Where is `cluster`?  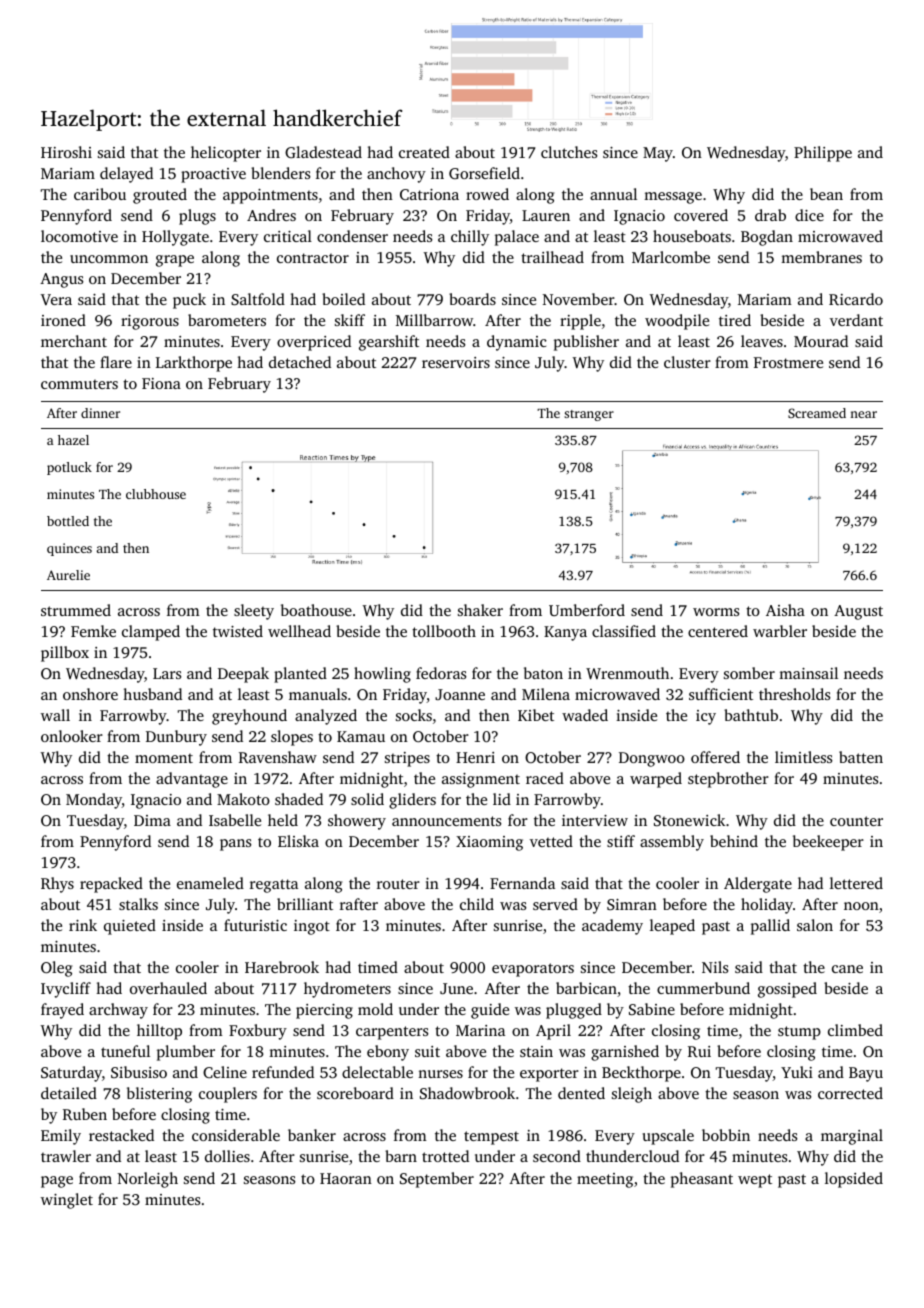
cluster is located at coordinates (687, 362).
